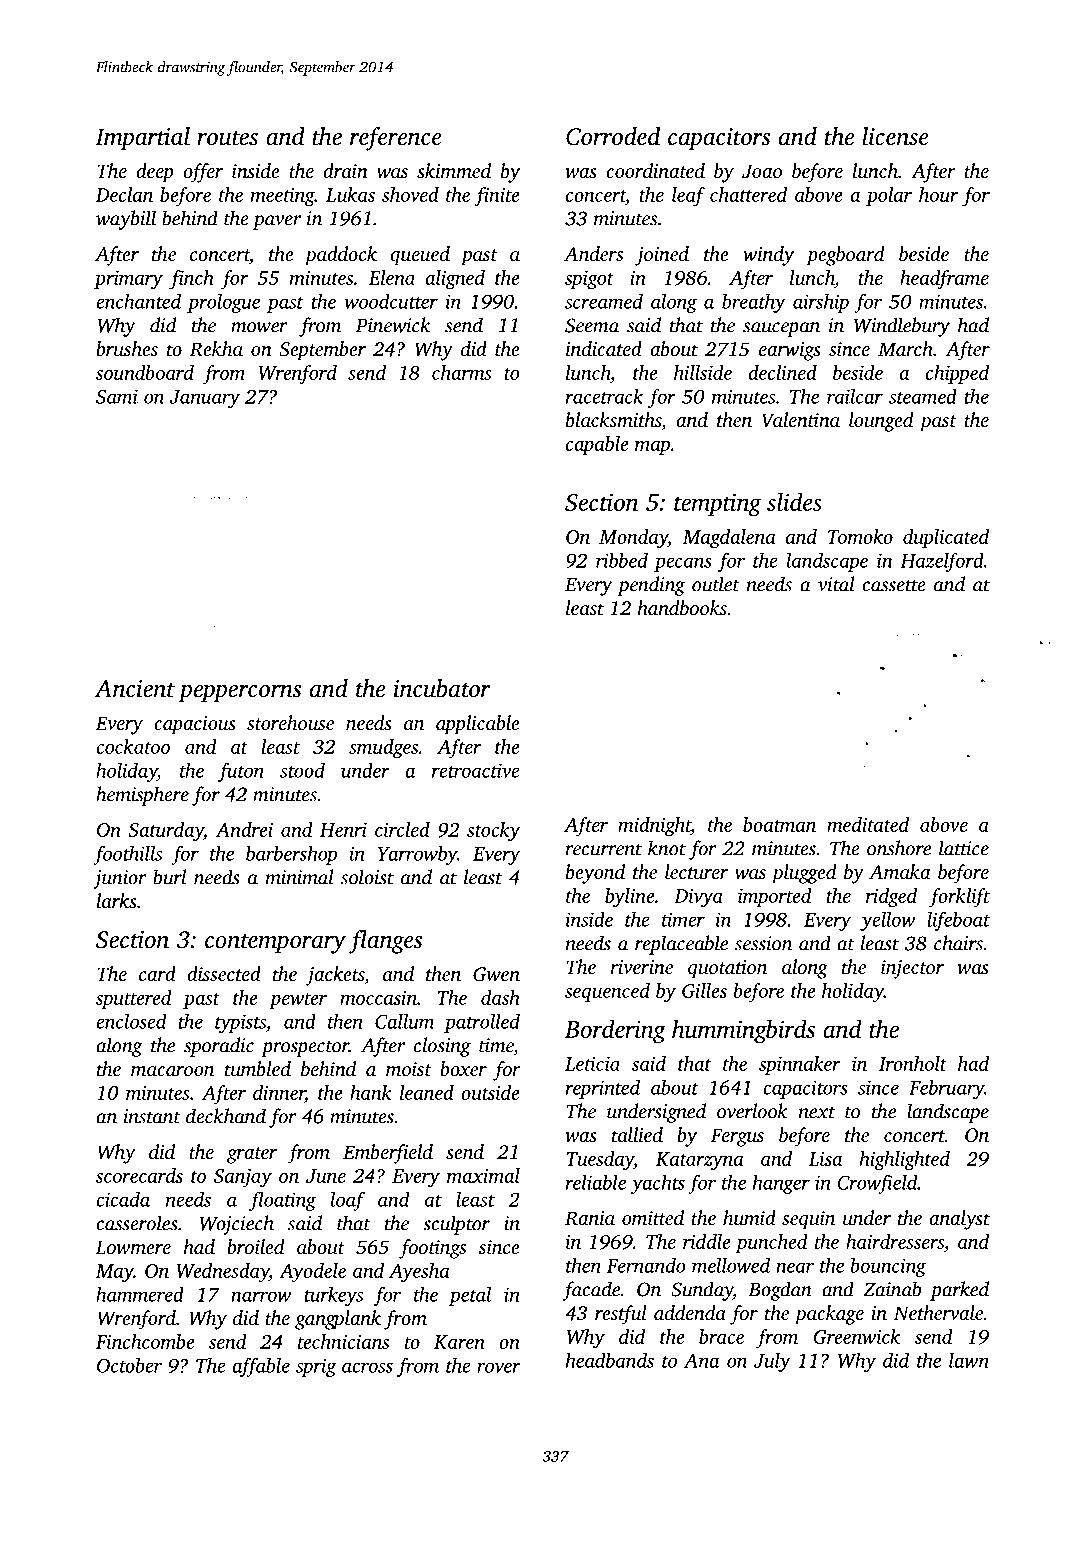 Image resolution: width=1085 pixels, height=1541 pixels. What do you see at coordinates (117, 396) in the document?
I see `Sami` at bounding box center [117, 396].
